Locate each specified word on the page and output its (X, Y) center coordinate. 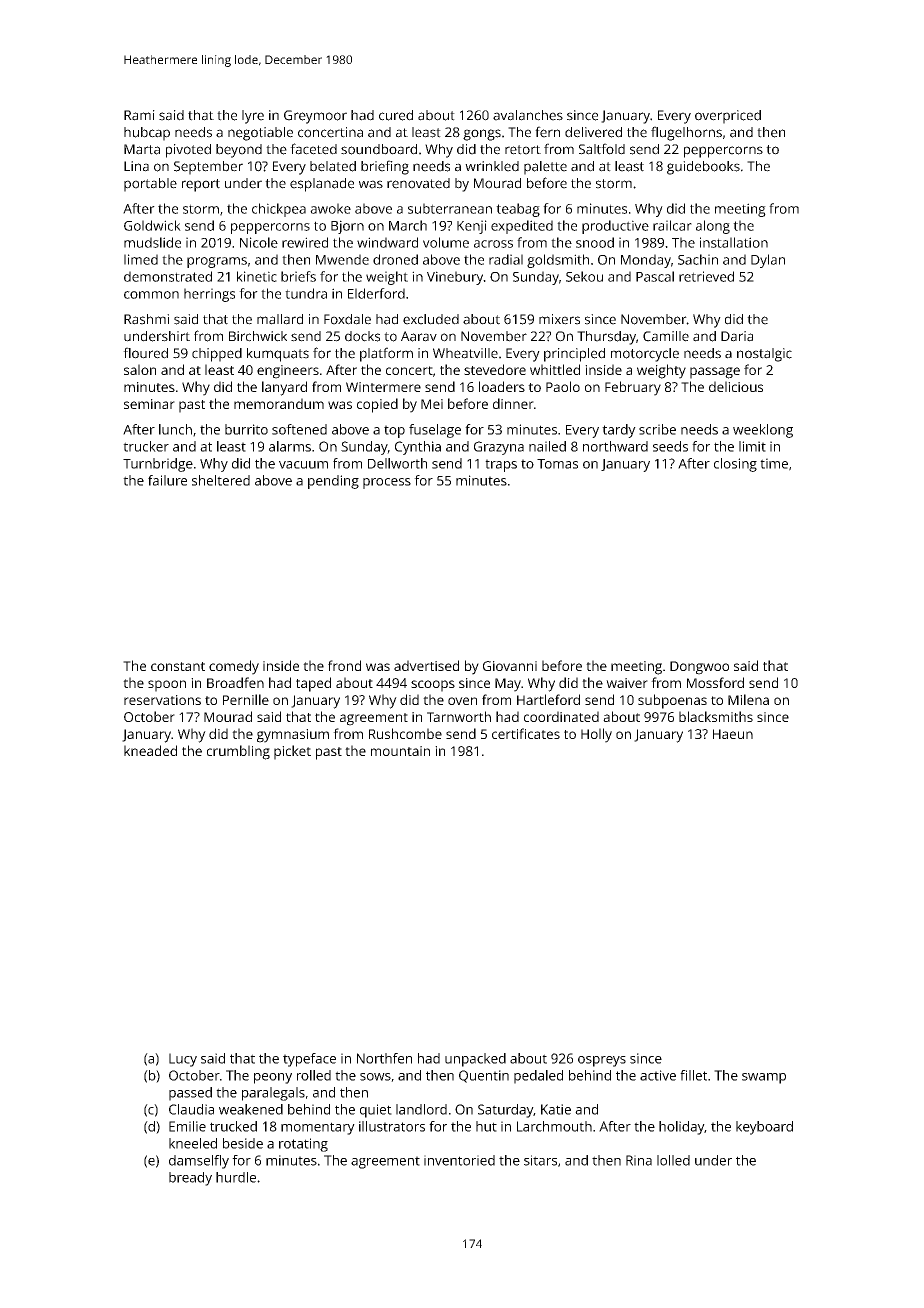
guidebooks (703, 168)
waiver (627, 683)
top (394, 431)
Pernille (246, 699)
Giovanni (510, 666)
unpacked (475, 1060)
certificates (526, 733)
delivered (593, 132)
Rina (639, 1160)
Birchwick (258, 336)
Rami (139, 115)
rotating (303, 1145)
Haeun (733, 734)
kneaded (150, 750)
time (774, 463)
